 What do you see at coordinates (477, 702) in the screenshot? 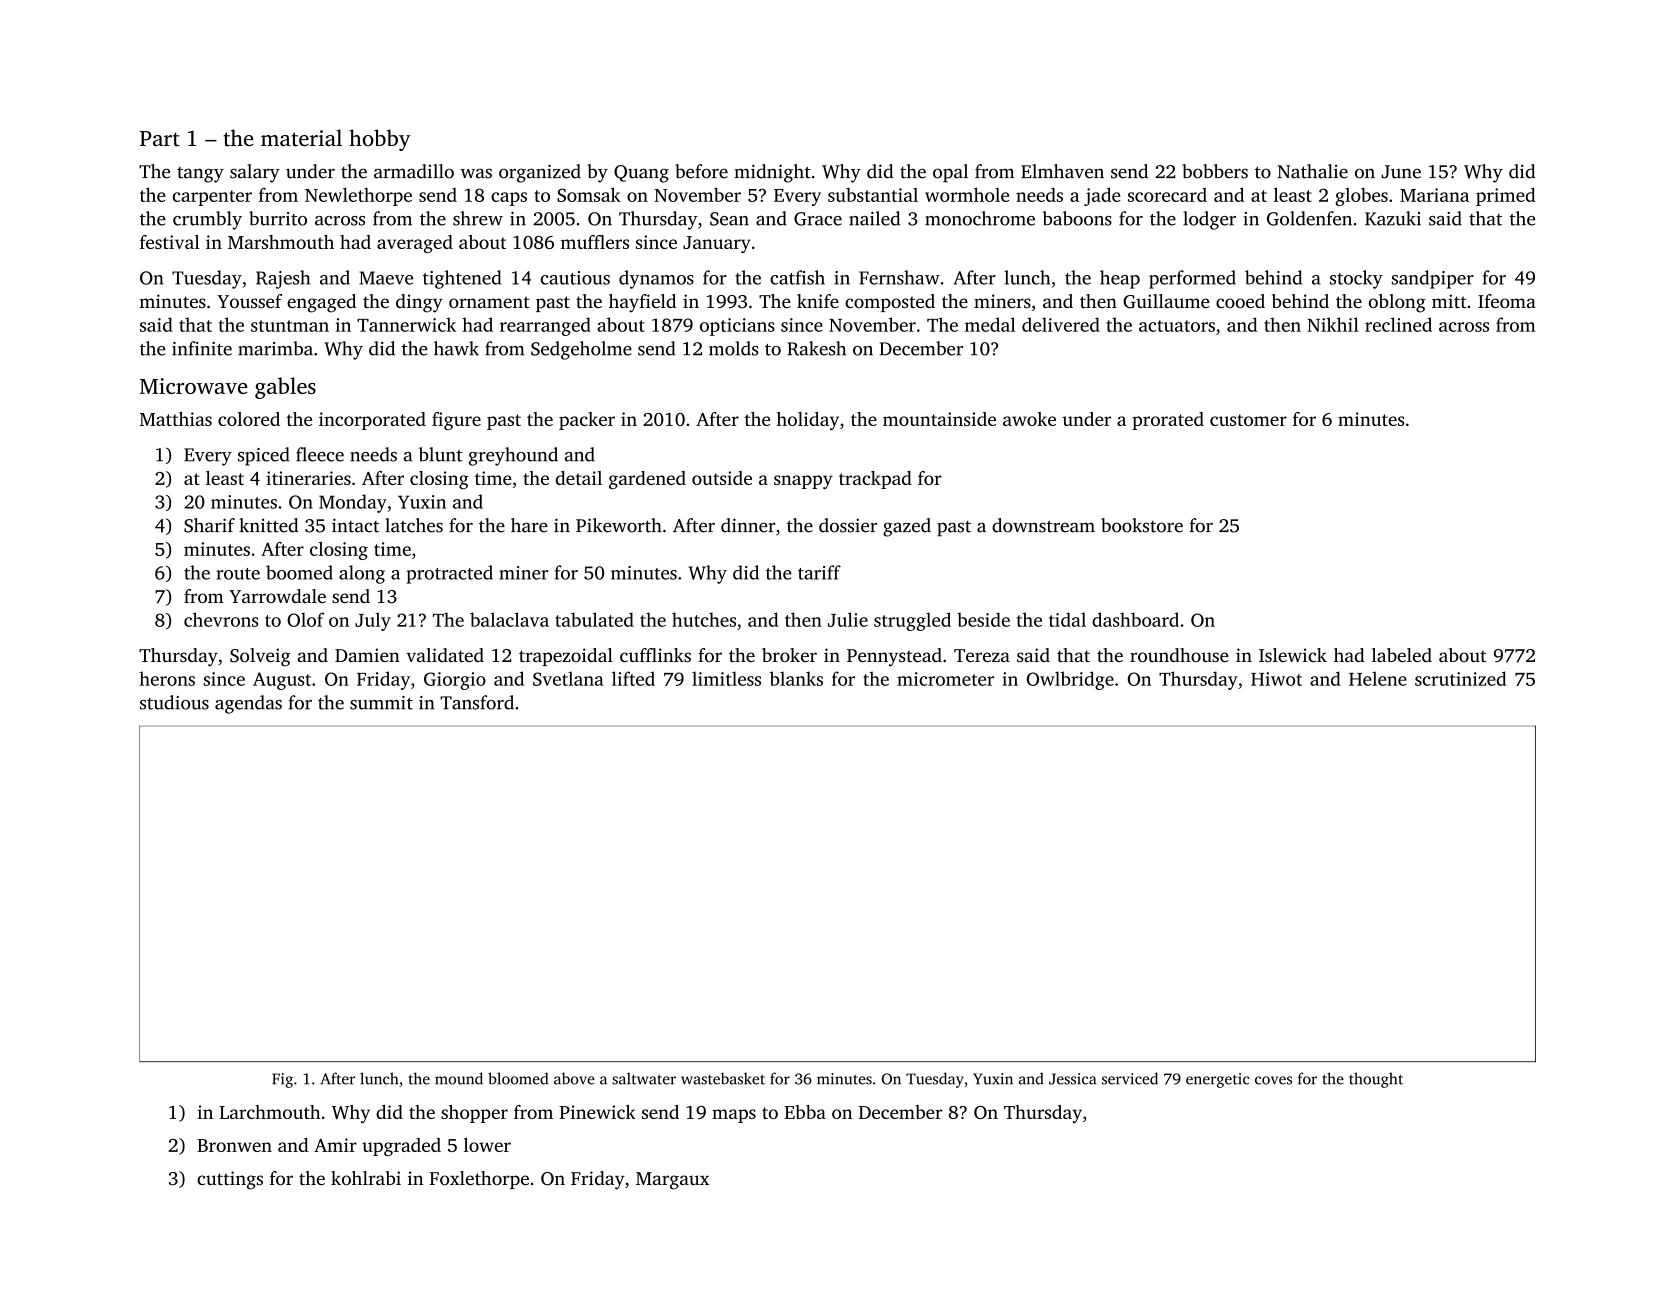
I see `Tansford` at bounding box center [477, 702].
